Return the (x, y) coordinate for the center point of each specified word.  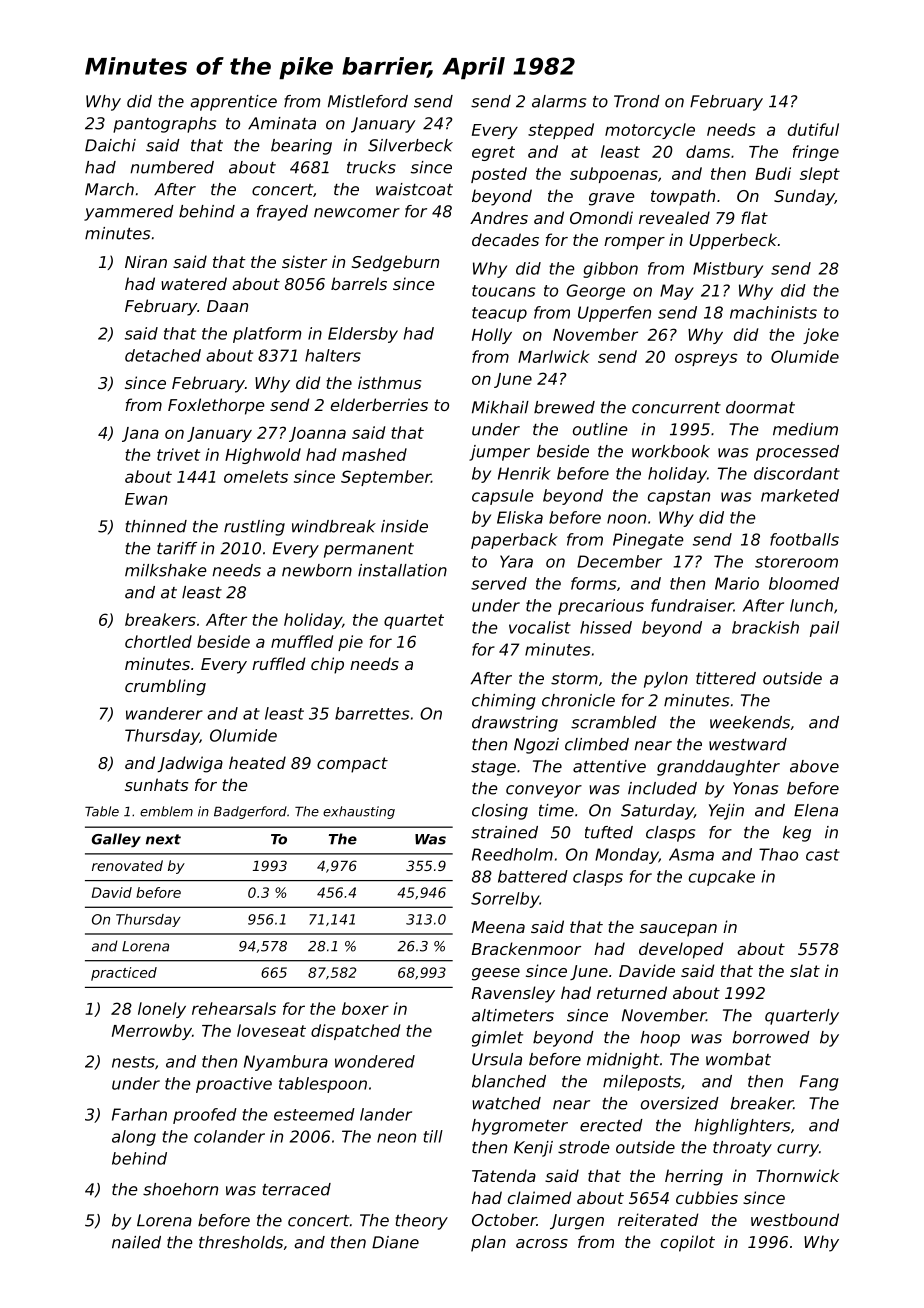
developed (681, 950)
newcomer (357, 213)
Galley (116, 840)
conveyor (544, 791)
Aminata (282, 123)
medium (805, 429)
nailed (136, 1242)
